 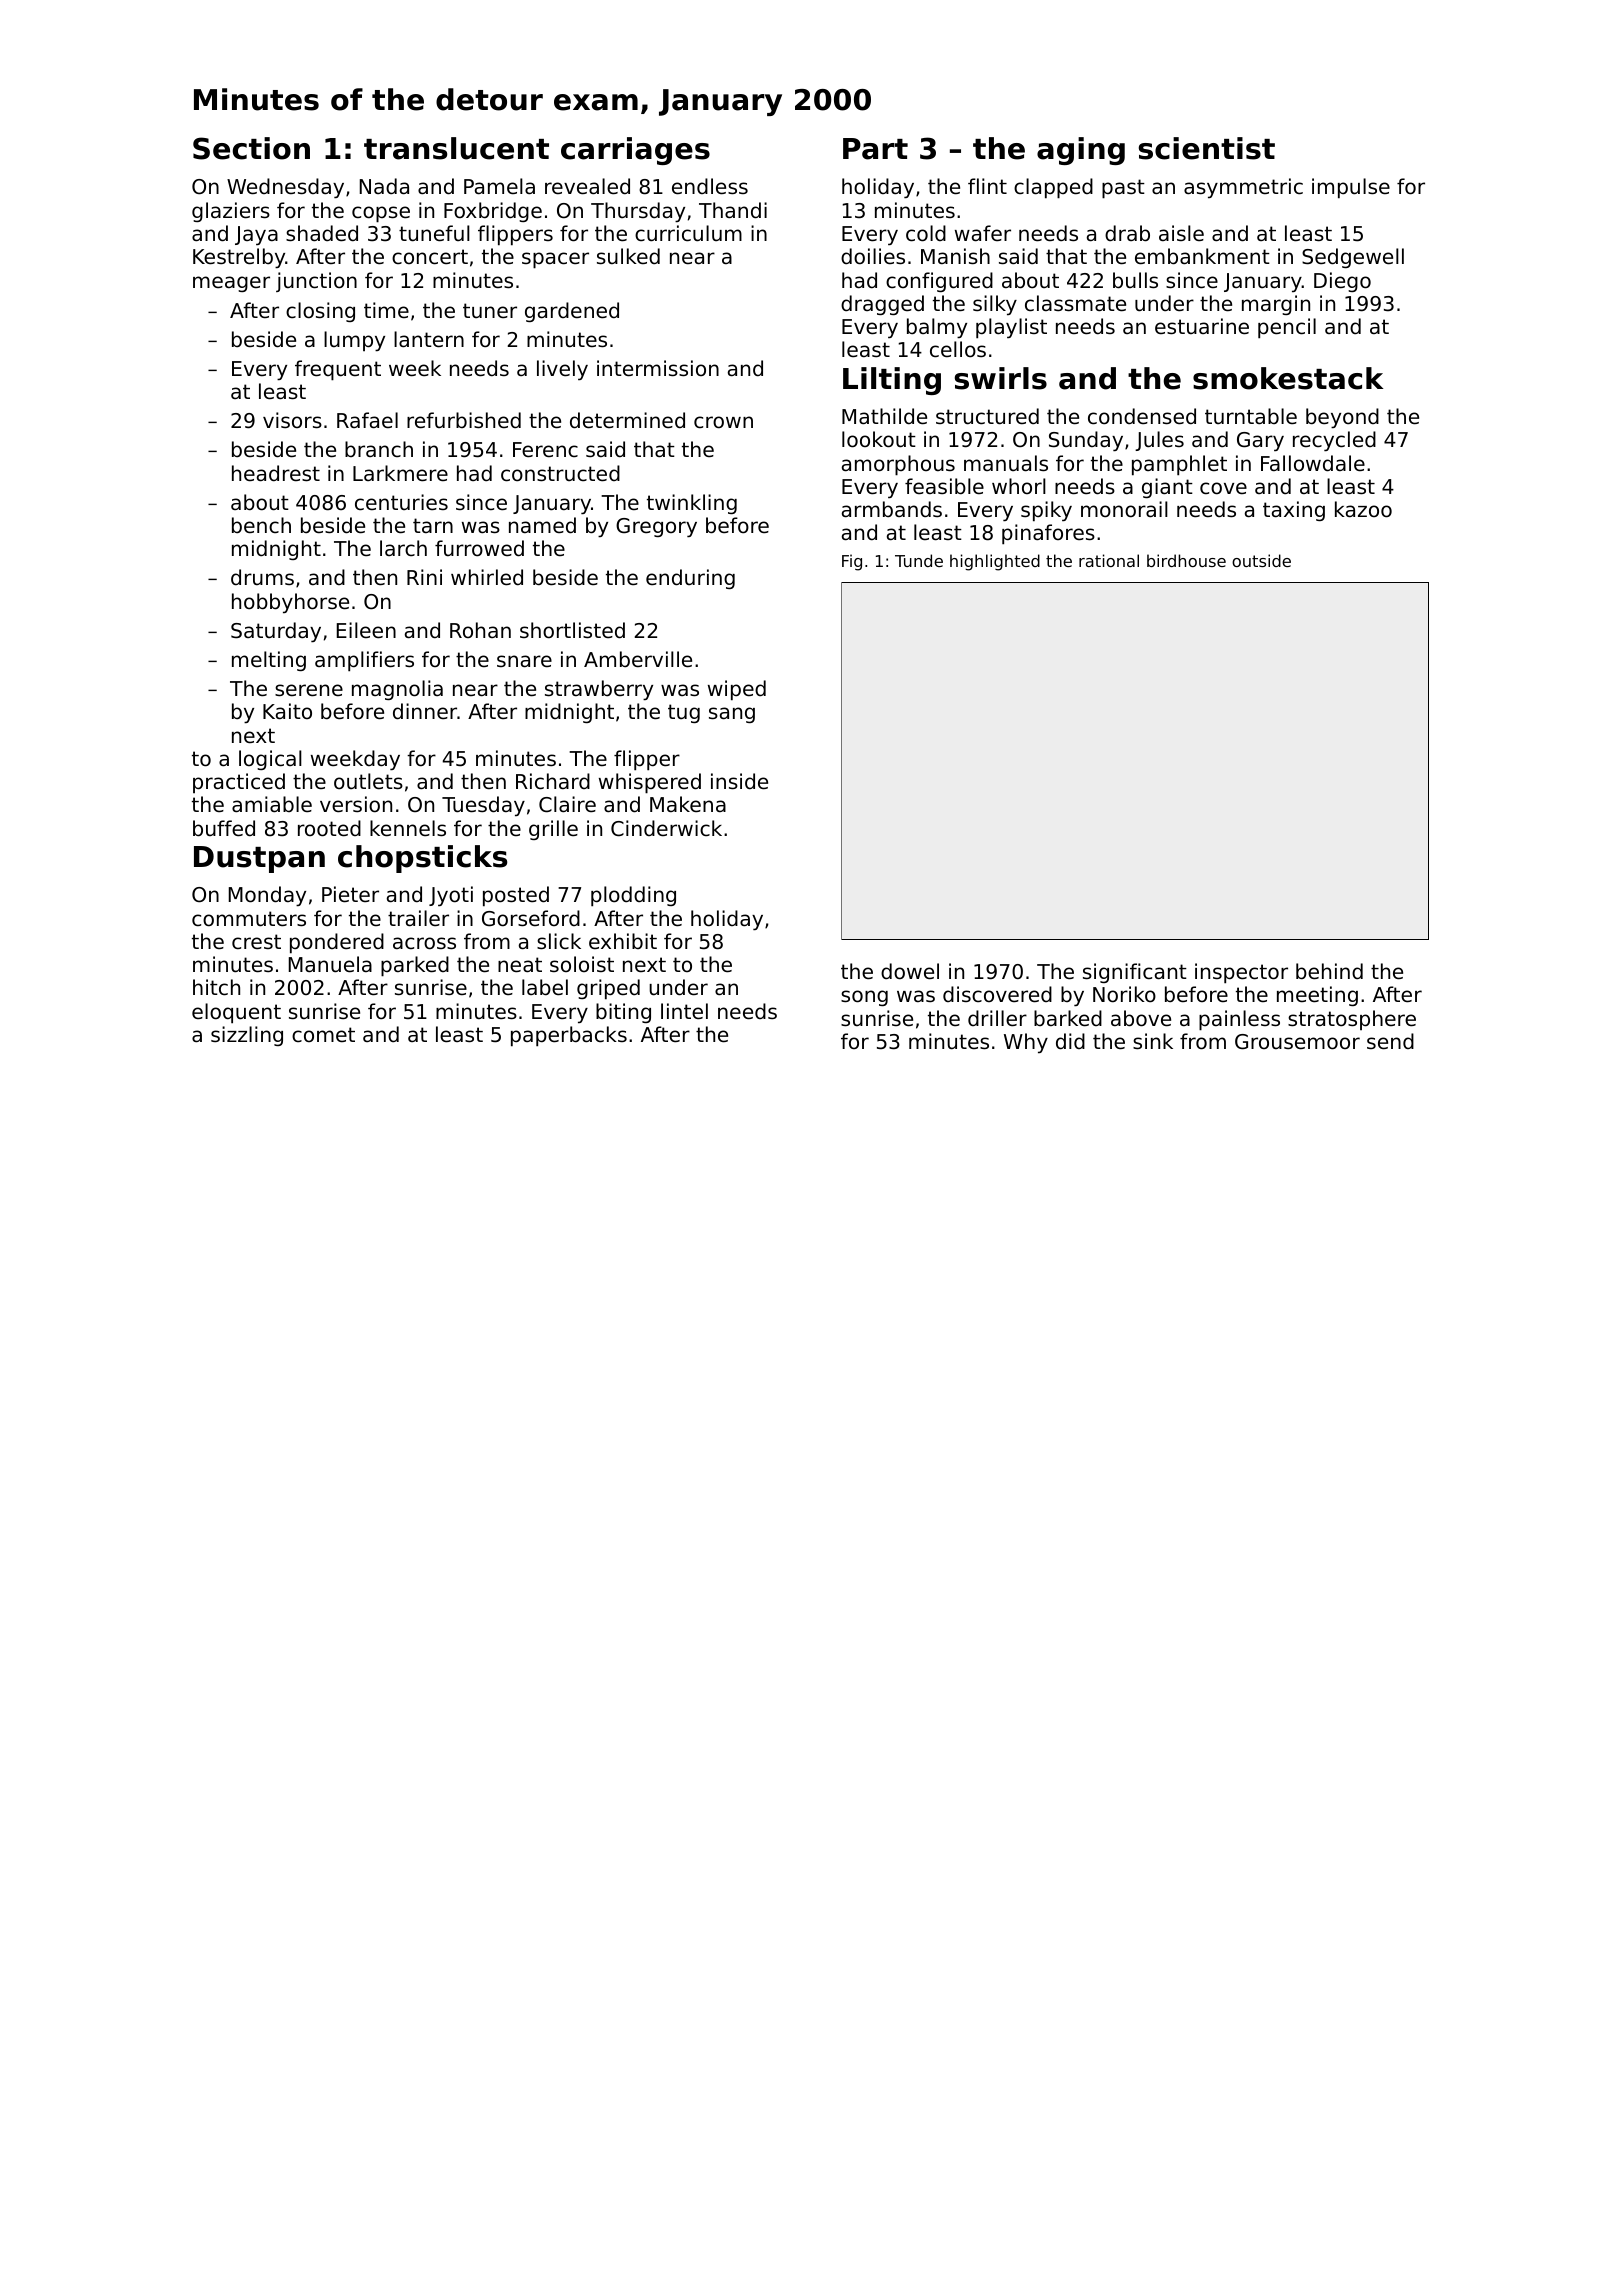 I want to click on kazoo, so click(x=1363, y=509).
